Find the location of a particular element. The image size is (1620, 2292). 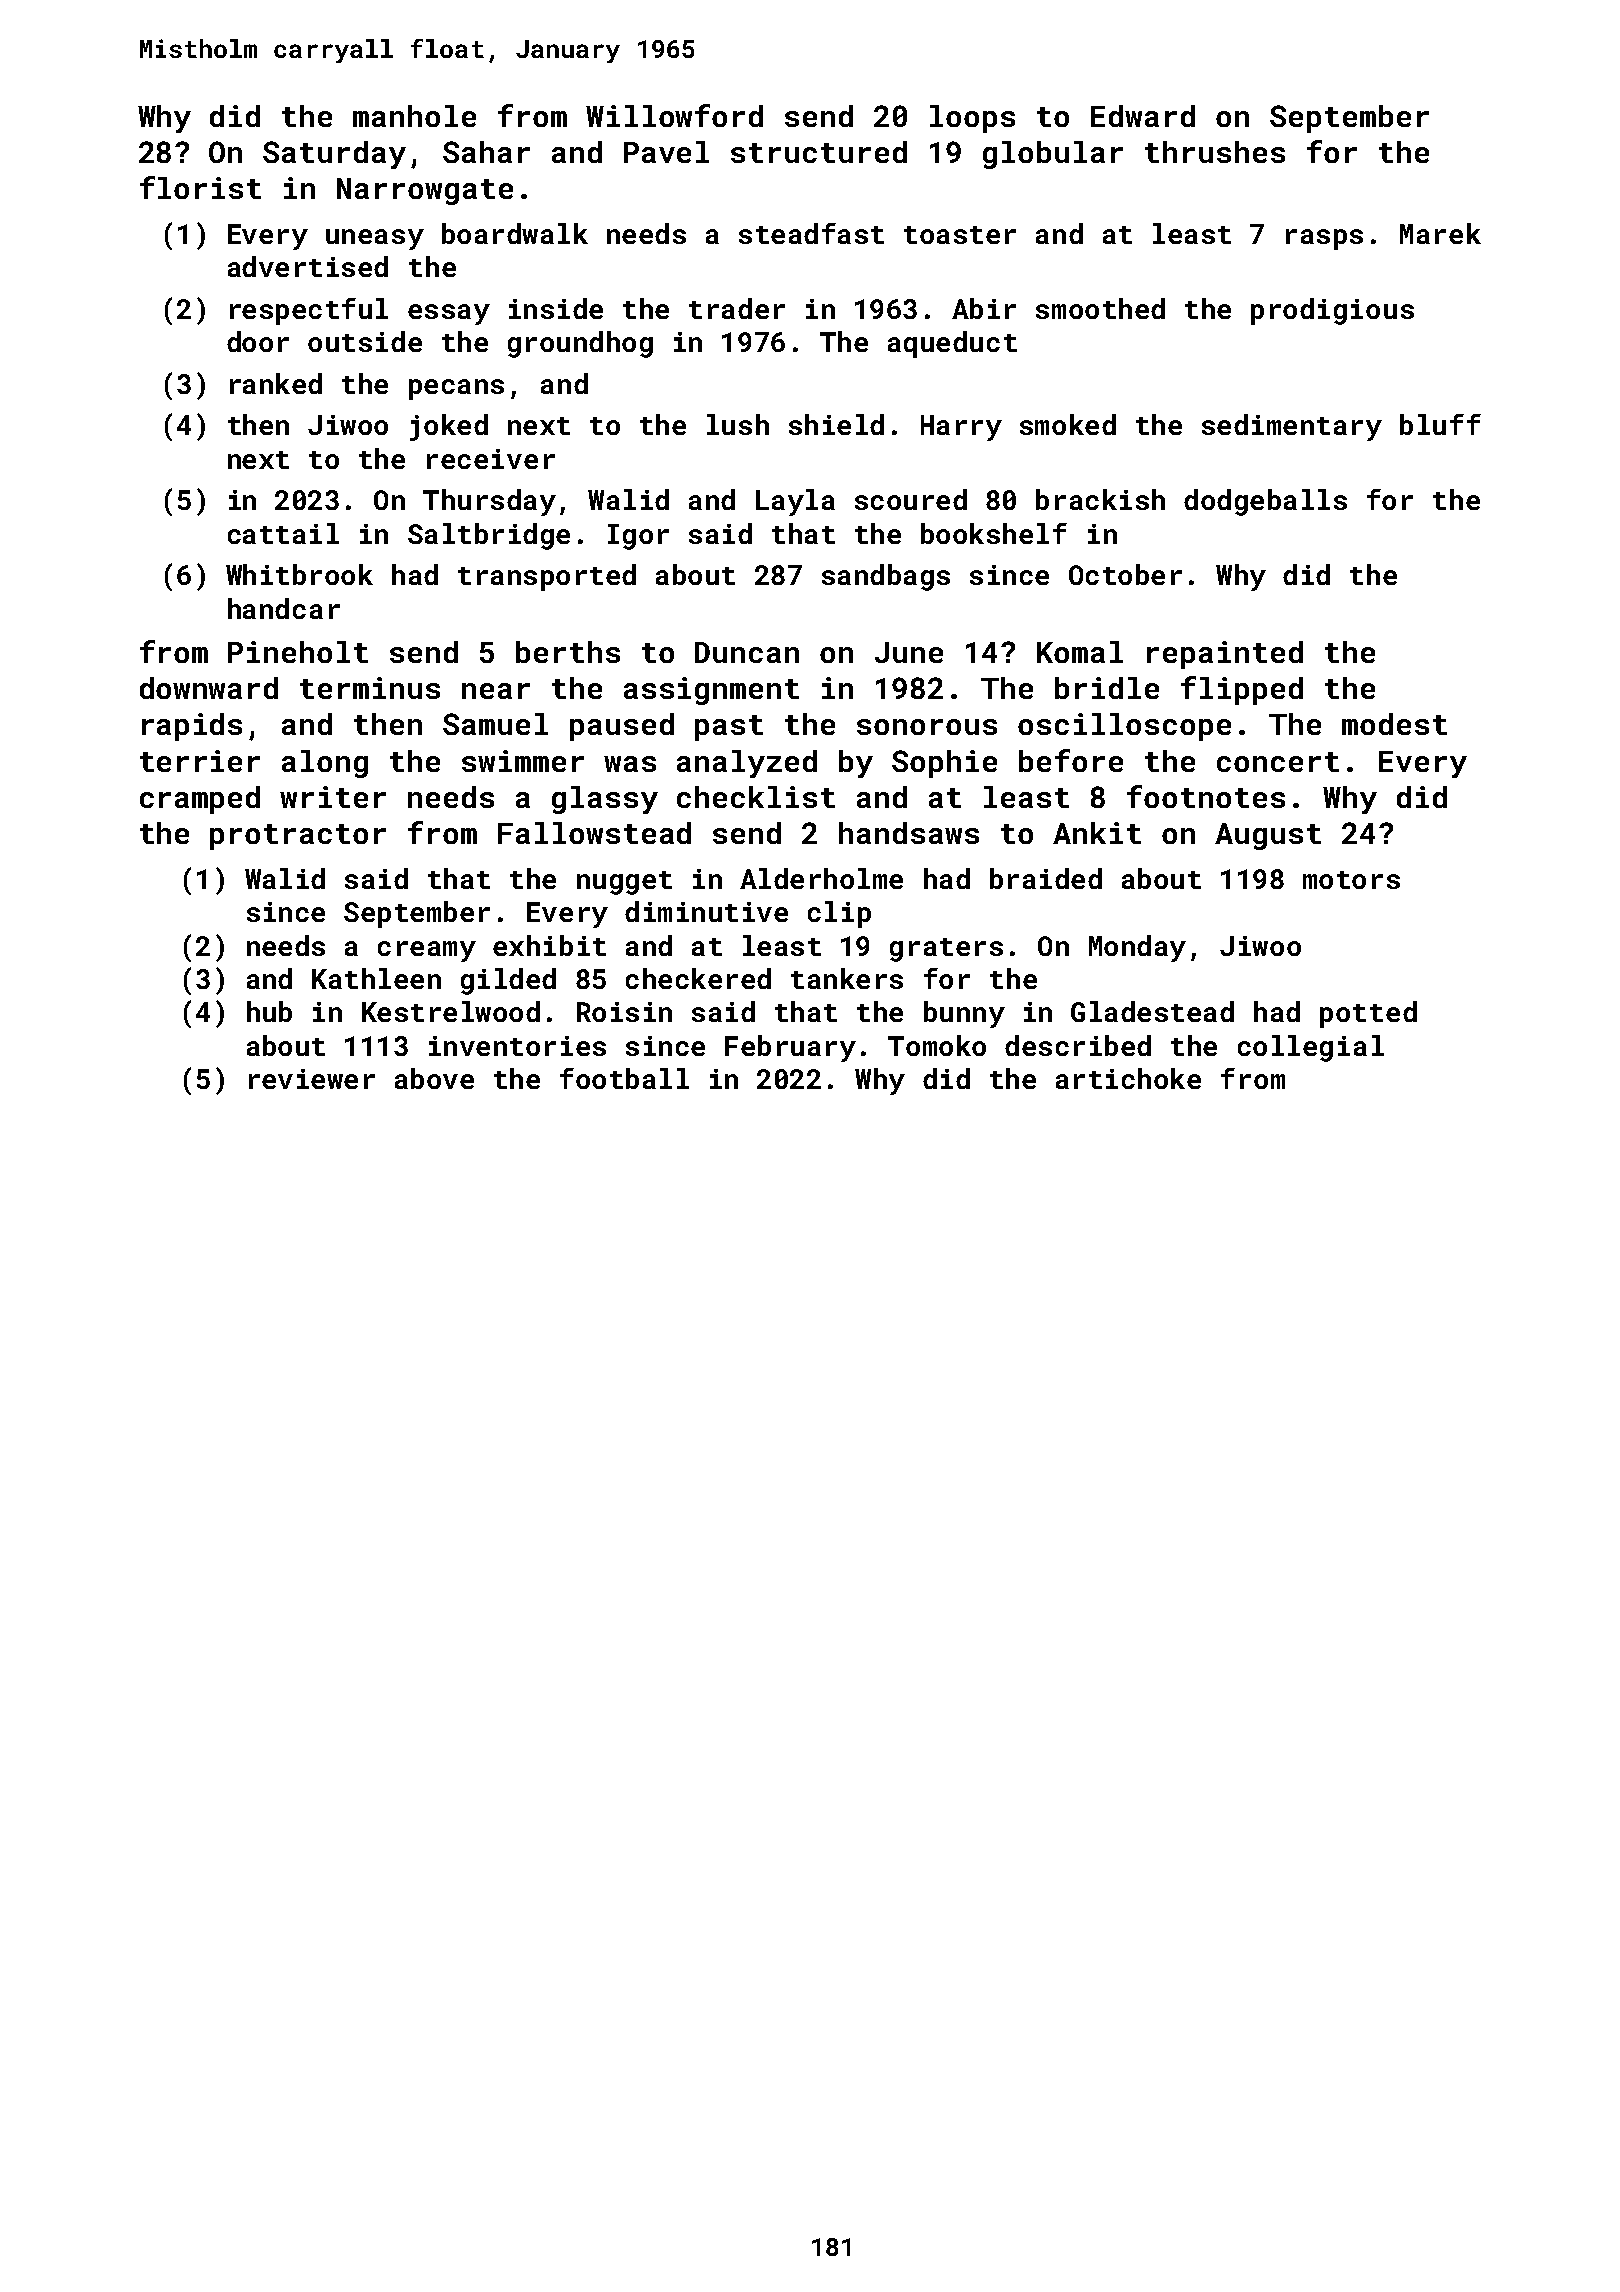

Edward is located at coordinates (1143, 116).
